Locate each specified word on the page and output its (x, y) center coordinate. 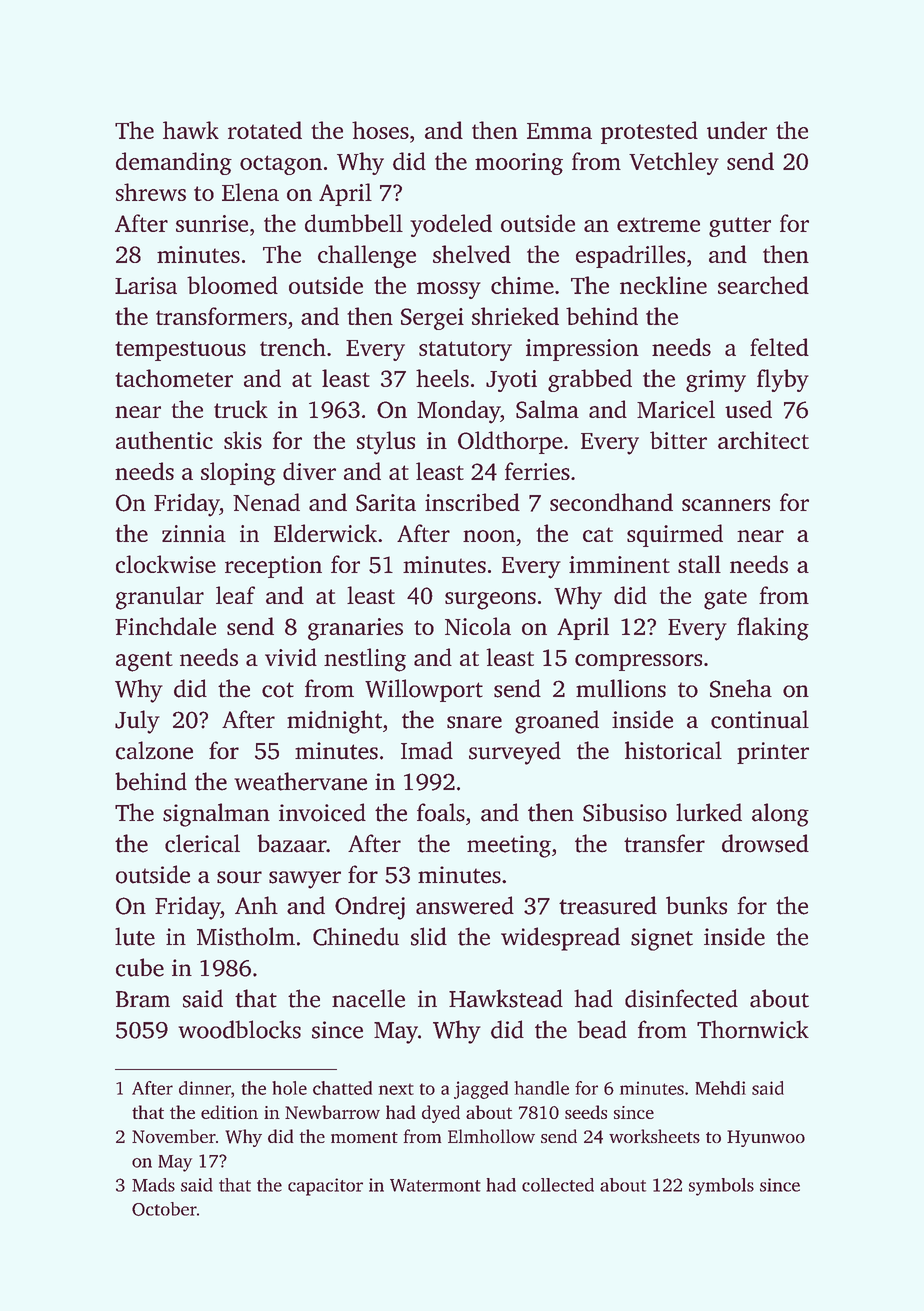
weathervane (300, 781)
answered (465, 905)
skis (243, 440)
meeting (509, 846)
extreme (658, 224)
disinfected (681, 998)
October (164, 1209)
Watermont (435, 1185)
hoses (380, 130)
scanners (726, 505)
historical (673, 750)
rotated (265, 130)
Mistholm (246, 936)
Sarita (386, 503)
